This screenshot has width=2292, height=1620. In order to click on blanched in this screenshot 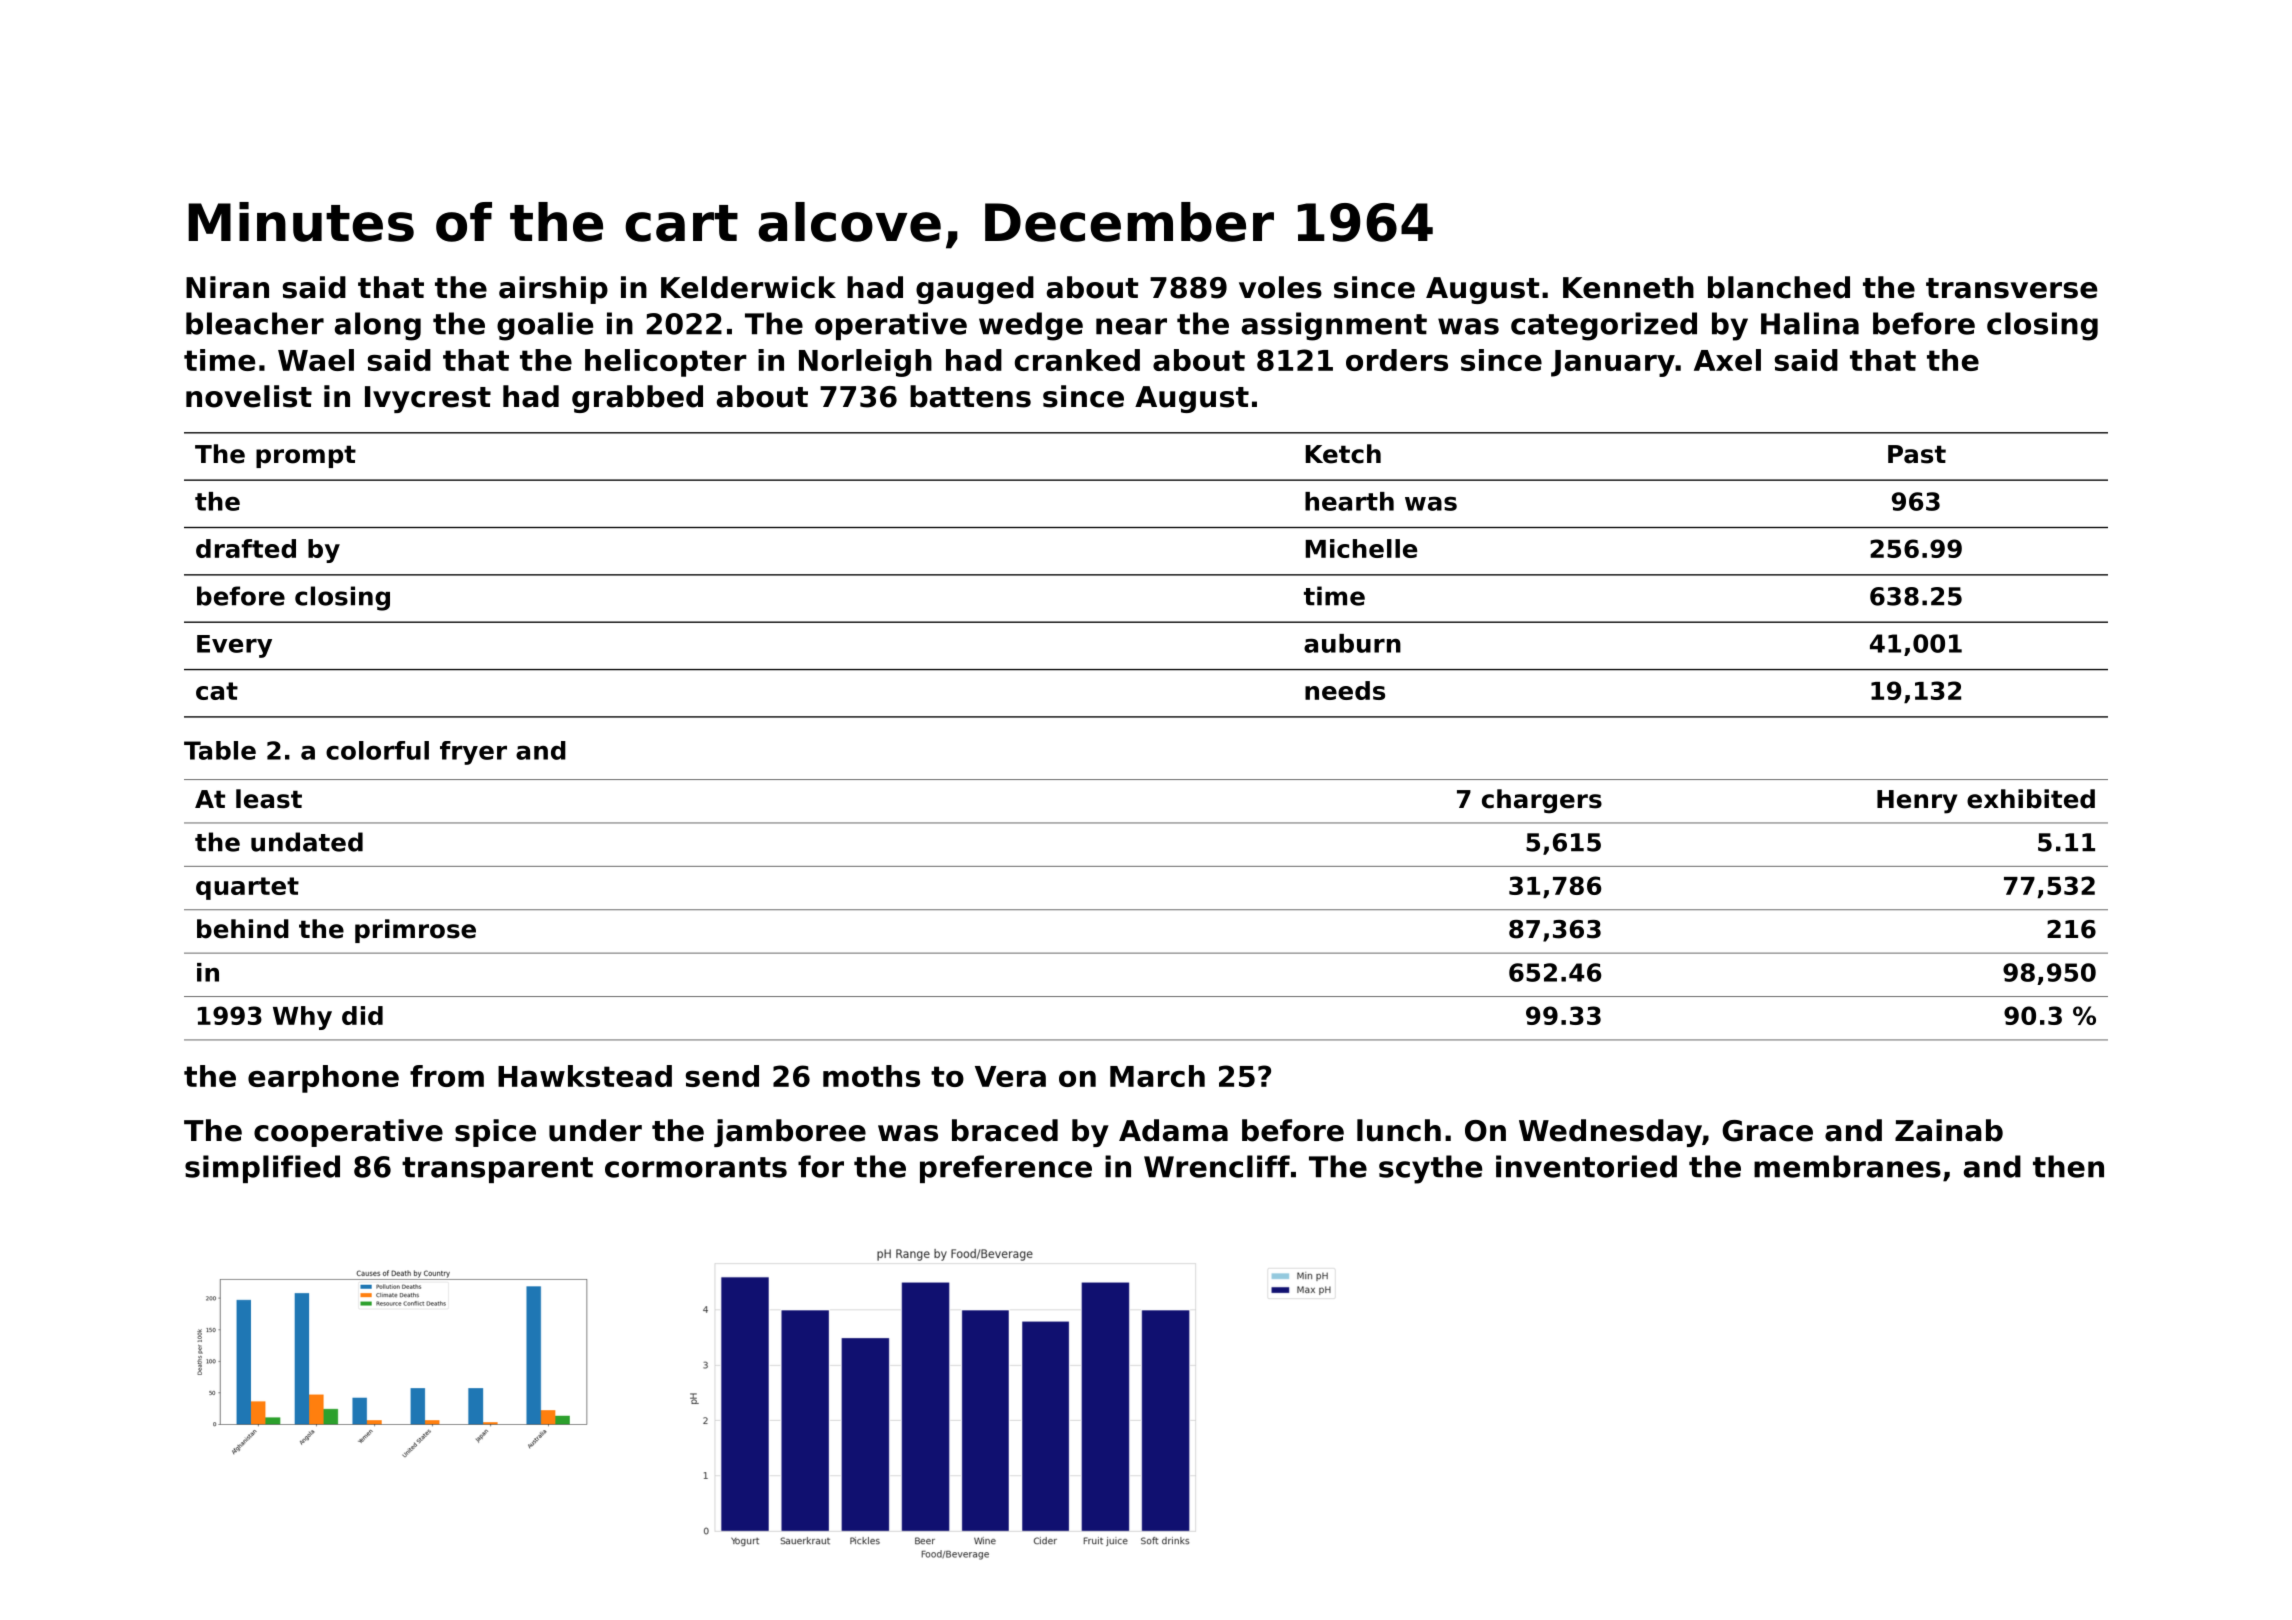, I will do `click(1779, 287)`.
